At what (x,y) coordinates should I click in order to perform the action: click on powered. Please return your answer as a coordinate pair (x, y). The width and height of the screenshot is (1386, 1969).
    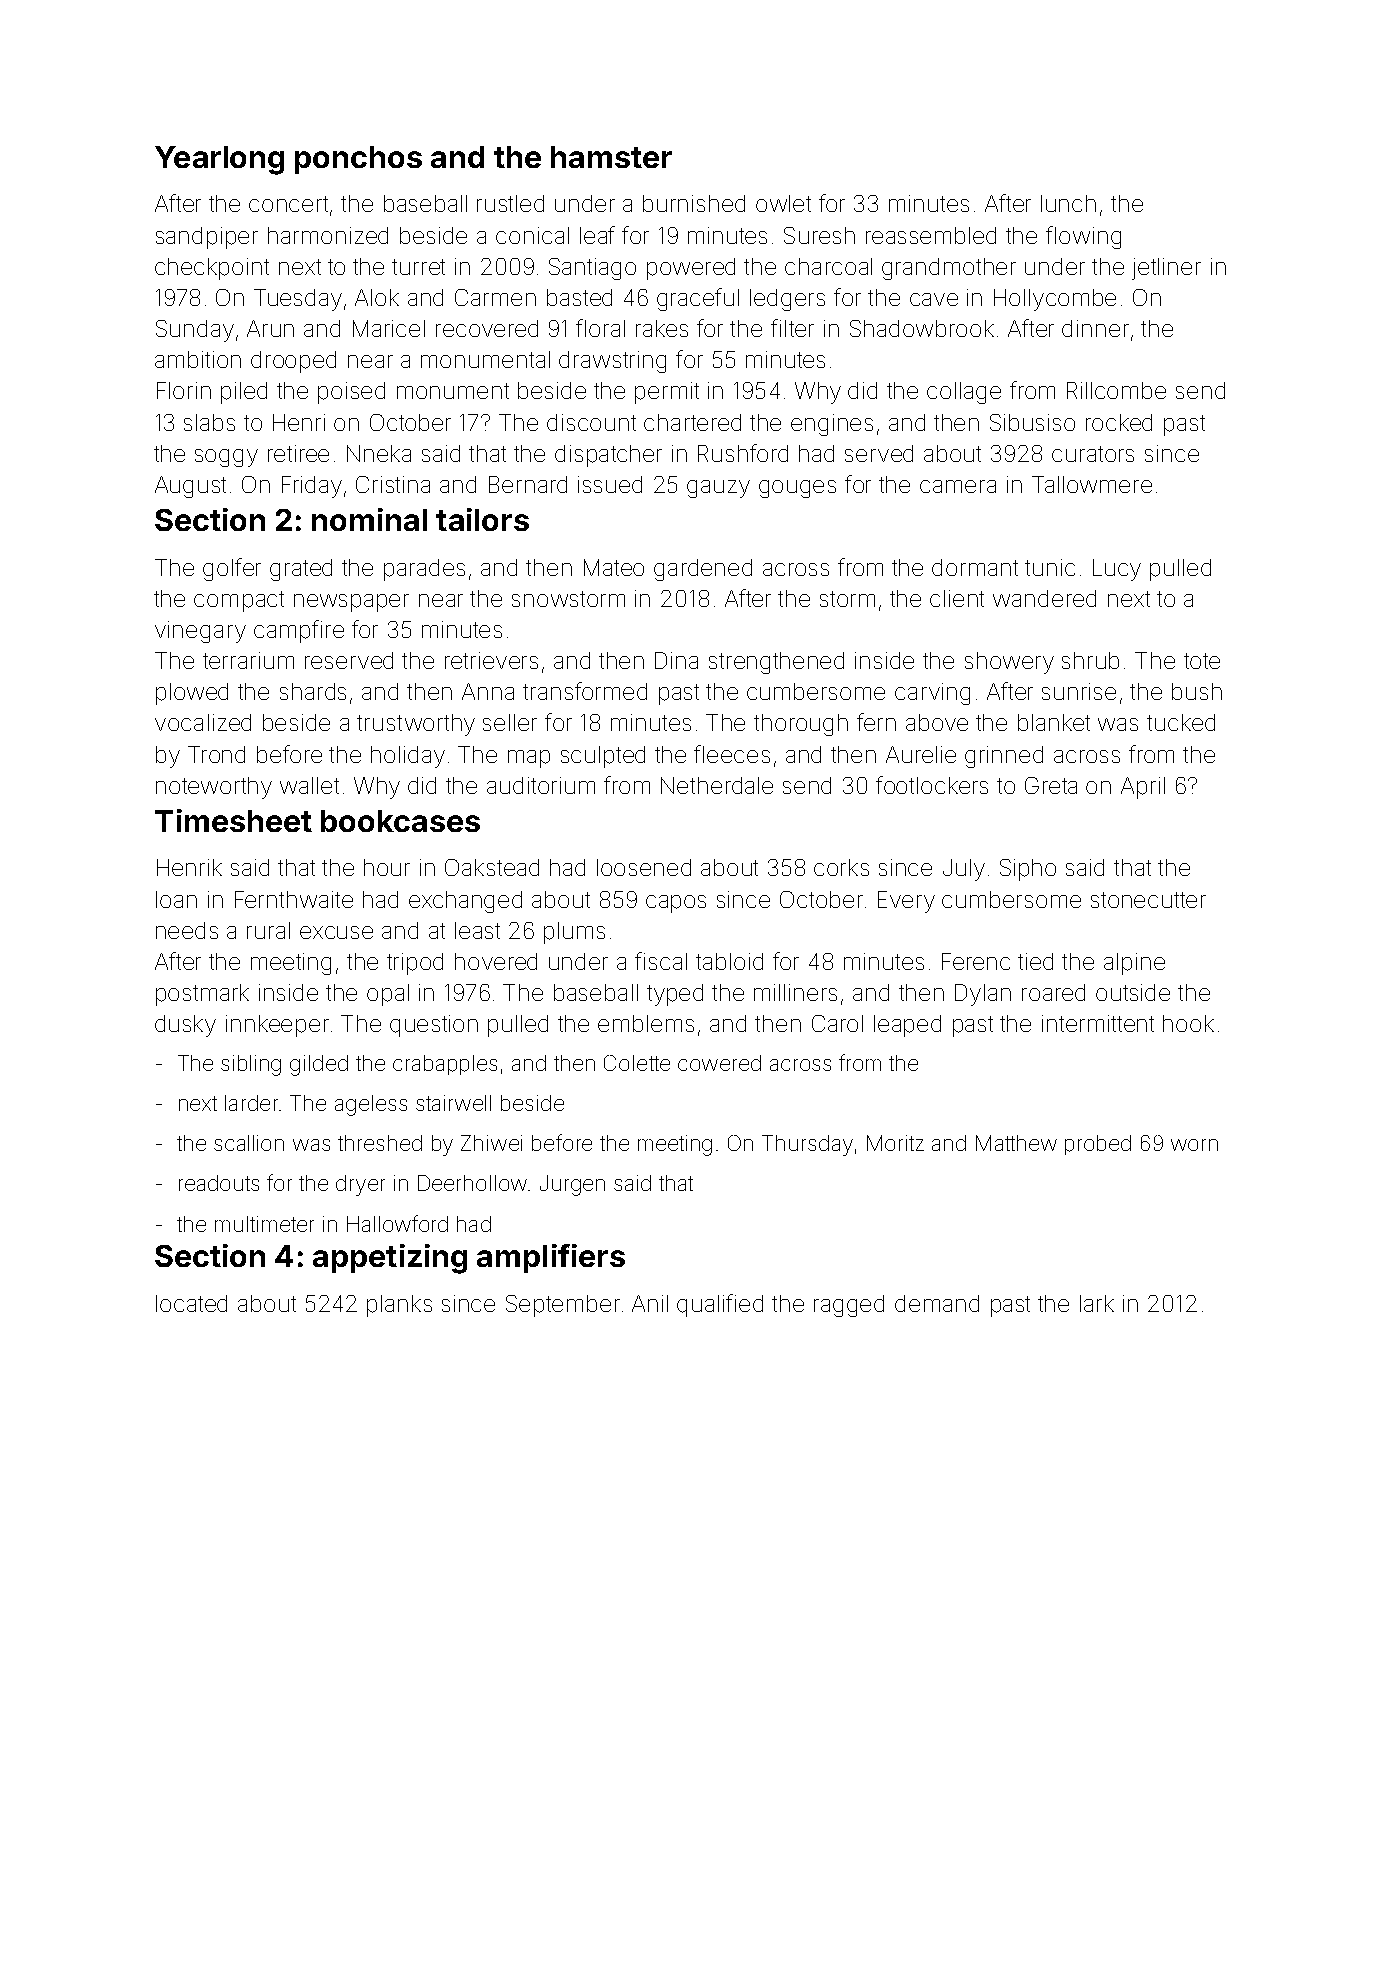
    Looking at the image, I should click on (691, 269).
